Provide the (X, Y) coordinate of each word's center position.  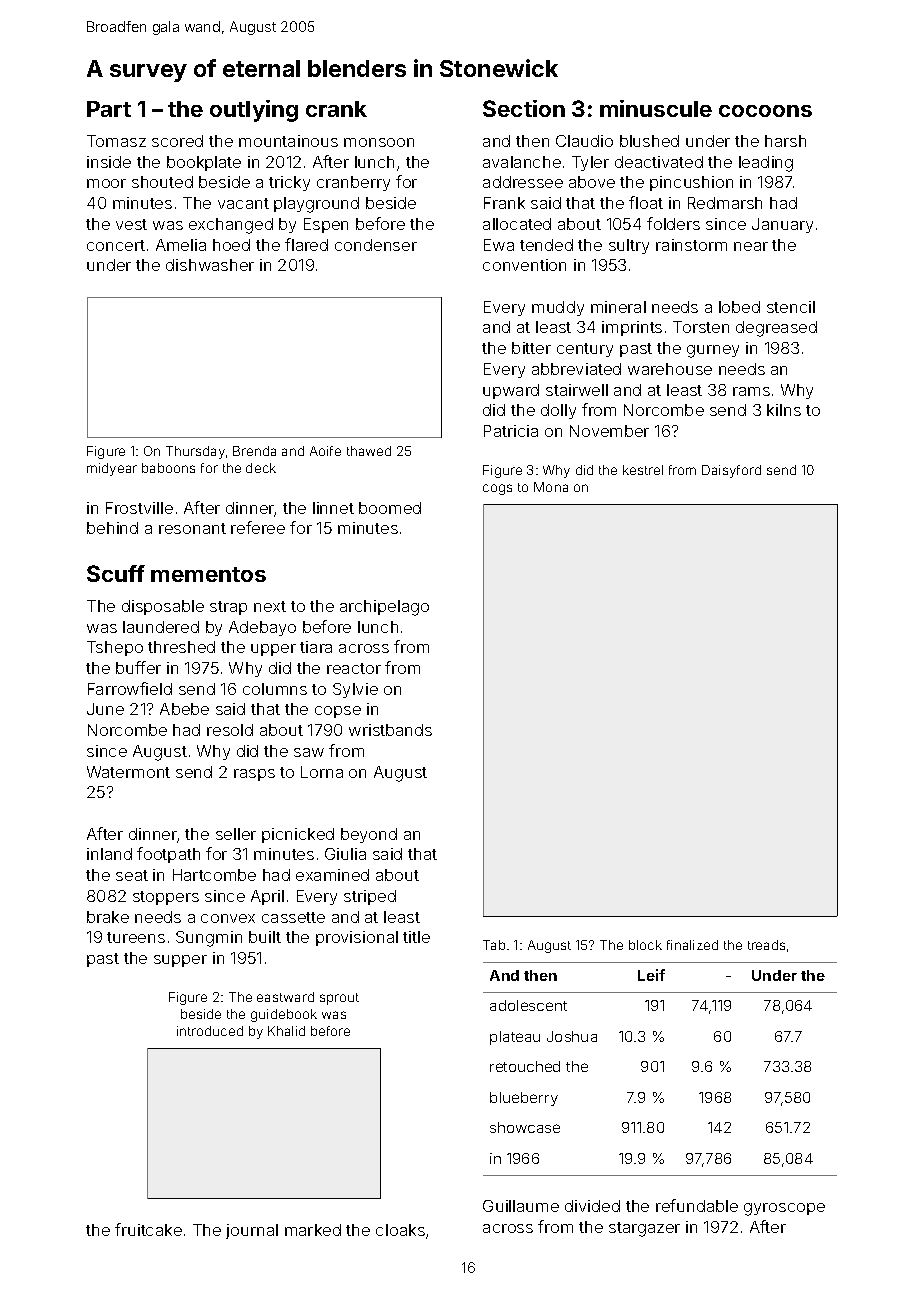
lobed (739, 307)
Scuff (116, 573)
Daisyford (731, 471)
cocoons (765, 111)
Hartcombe (214, 875)
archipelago (384, 608)
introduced (210, 1031)
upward (511, 391)
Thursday (195, 452)
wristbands (390, 730)
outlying (254, 111)
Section (524, 108)
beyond (369, 835)
